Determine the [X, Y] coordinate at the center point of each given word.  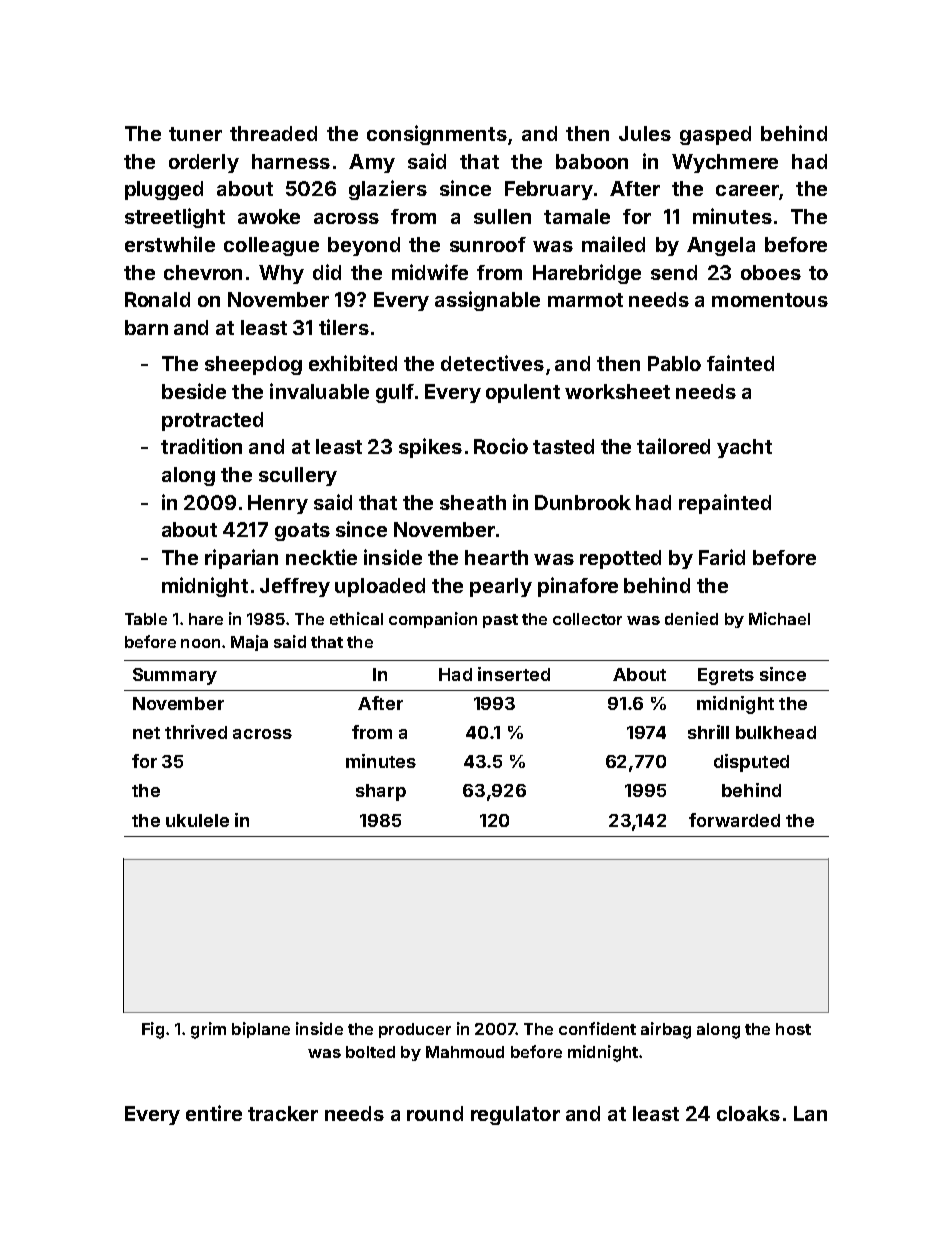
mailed [613, 244]
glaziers [388, 190]
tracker [283, 1113]
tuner [195, 134]
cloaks [748, 1113]
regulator [515, 1115]
